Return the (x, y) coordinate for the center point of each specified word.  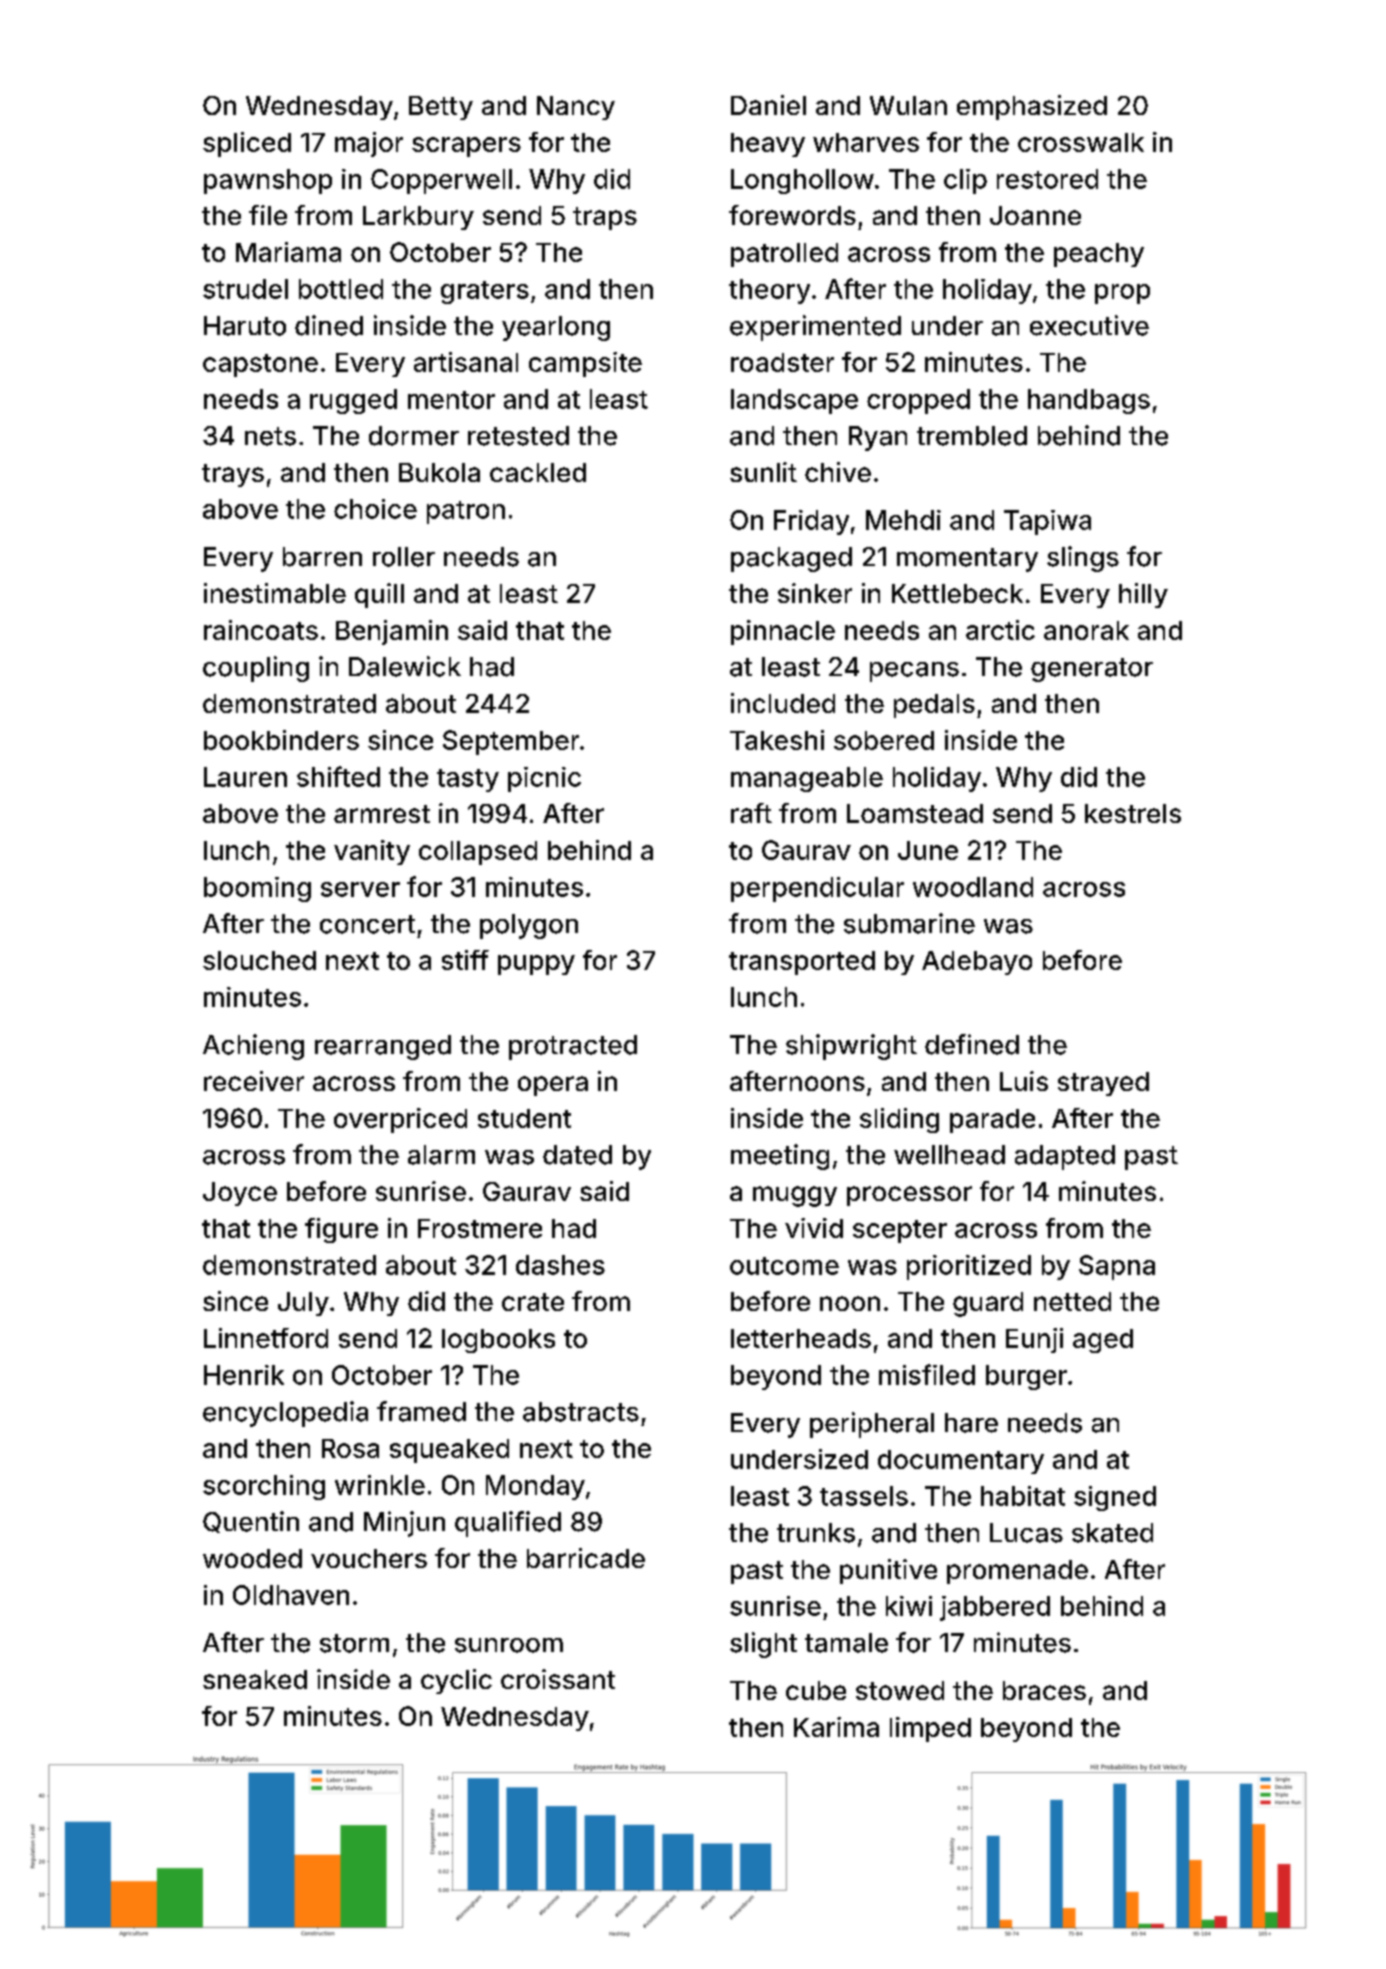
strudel (245, 289)
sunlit (763, 472)
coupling (256, 669)
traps (605, 218)
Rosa (350, 1448)
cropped (918, 401)
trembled (972, 436)
